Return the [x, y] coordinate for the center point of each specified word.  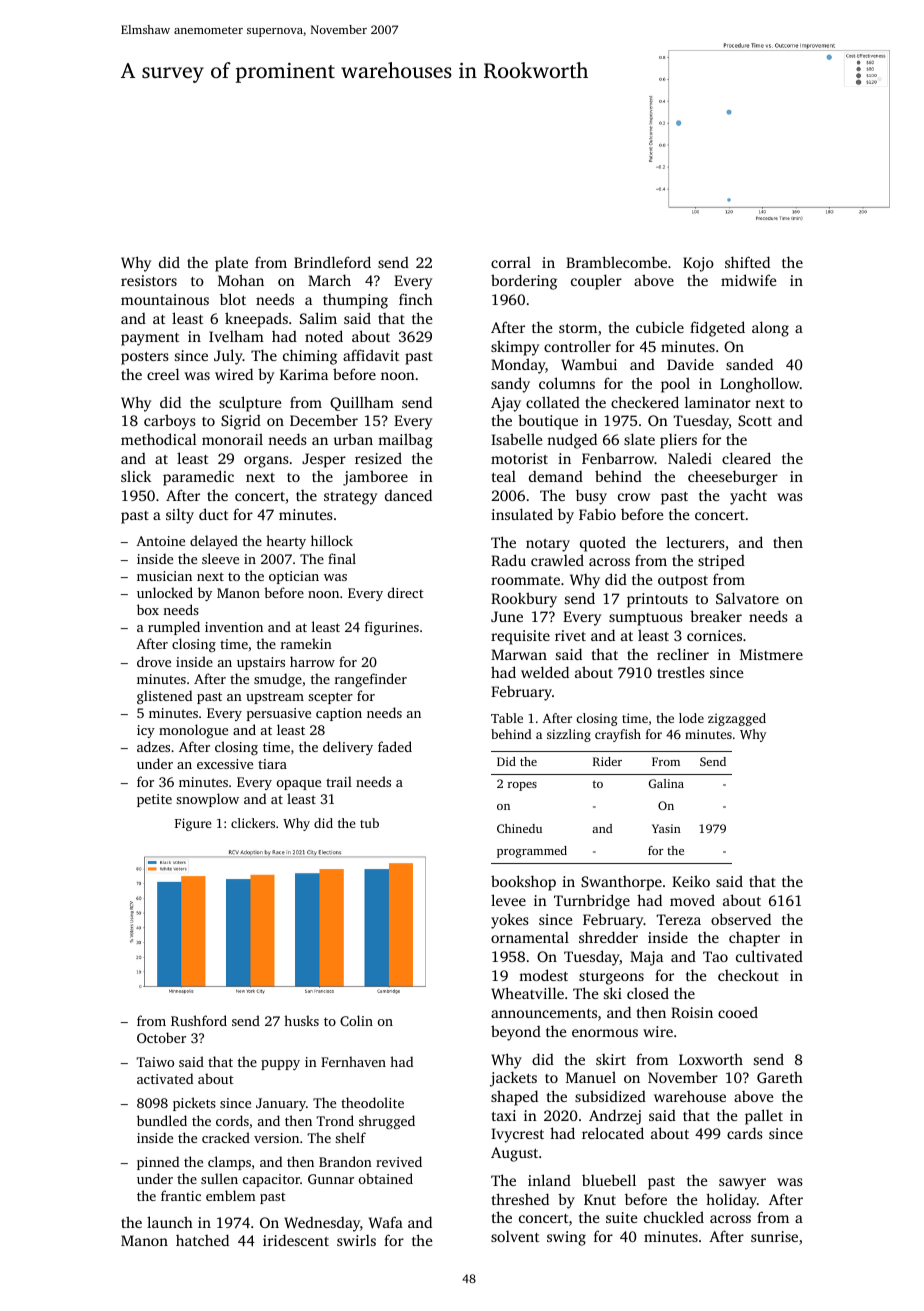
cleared [746, 458]
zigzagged [737, 719]
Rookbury [524, 600]
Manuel [591, 1077]
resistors [149, 280]
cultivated [769, 956]
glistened [164, 697]
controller [577, 346]
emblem [231, 1195]
